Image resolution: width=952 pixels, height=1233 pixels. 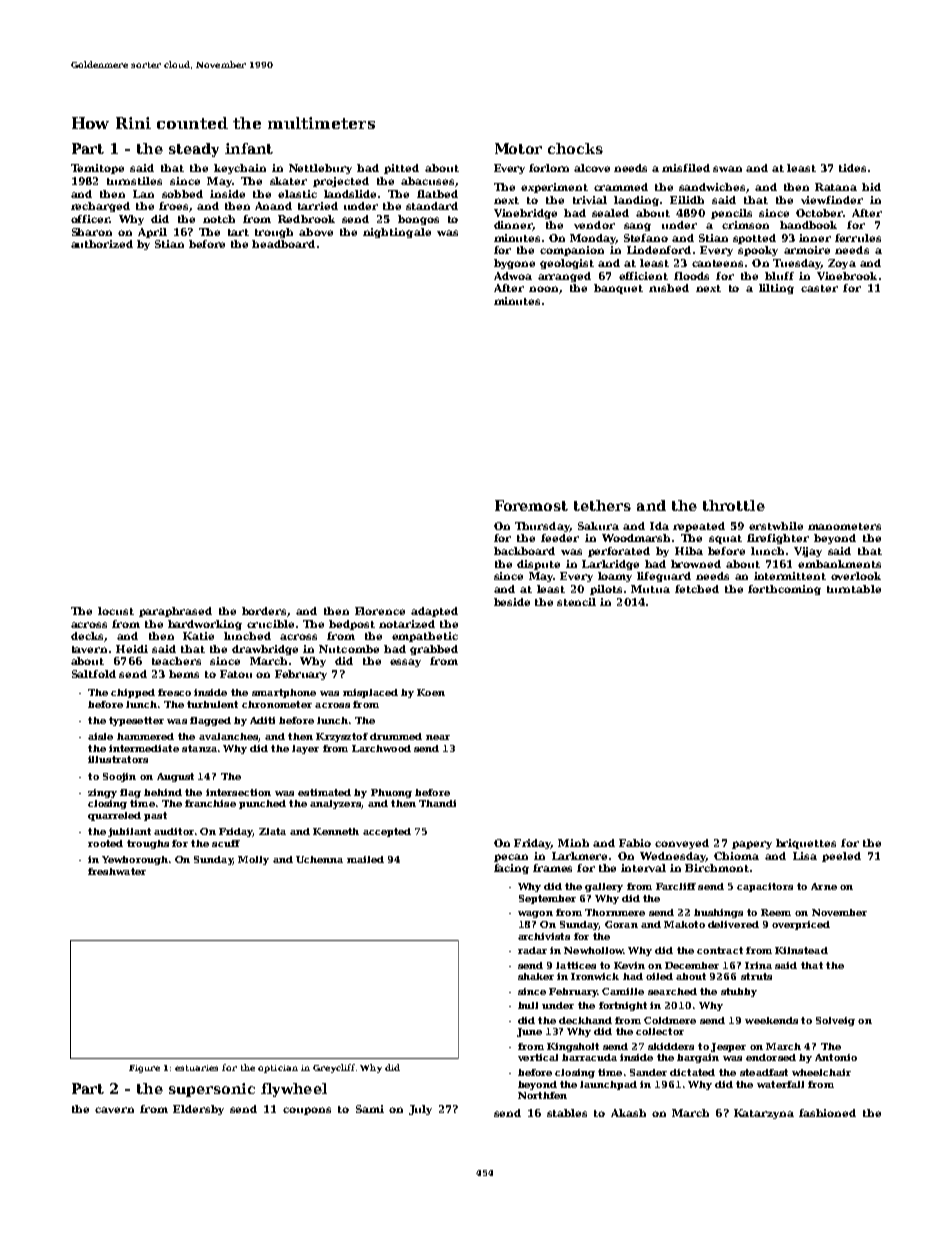 What do you see at coordinates (284, 693) in the screenshot?
I see `smartphone` at bounding box center [284, 693].
